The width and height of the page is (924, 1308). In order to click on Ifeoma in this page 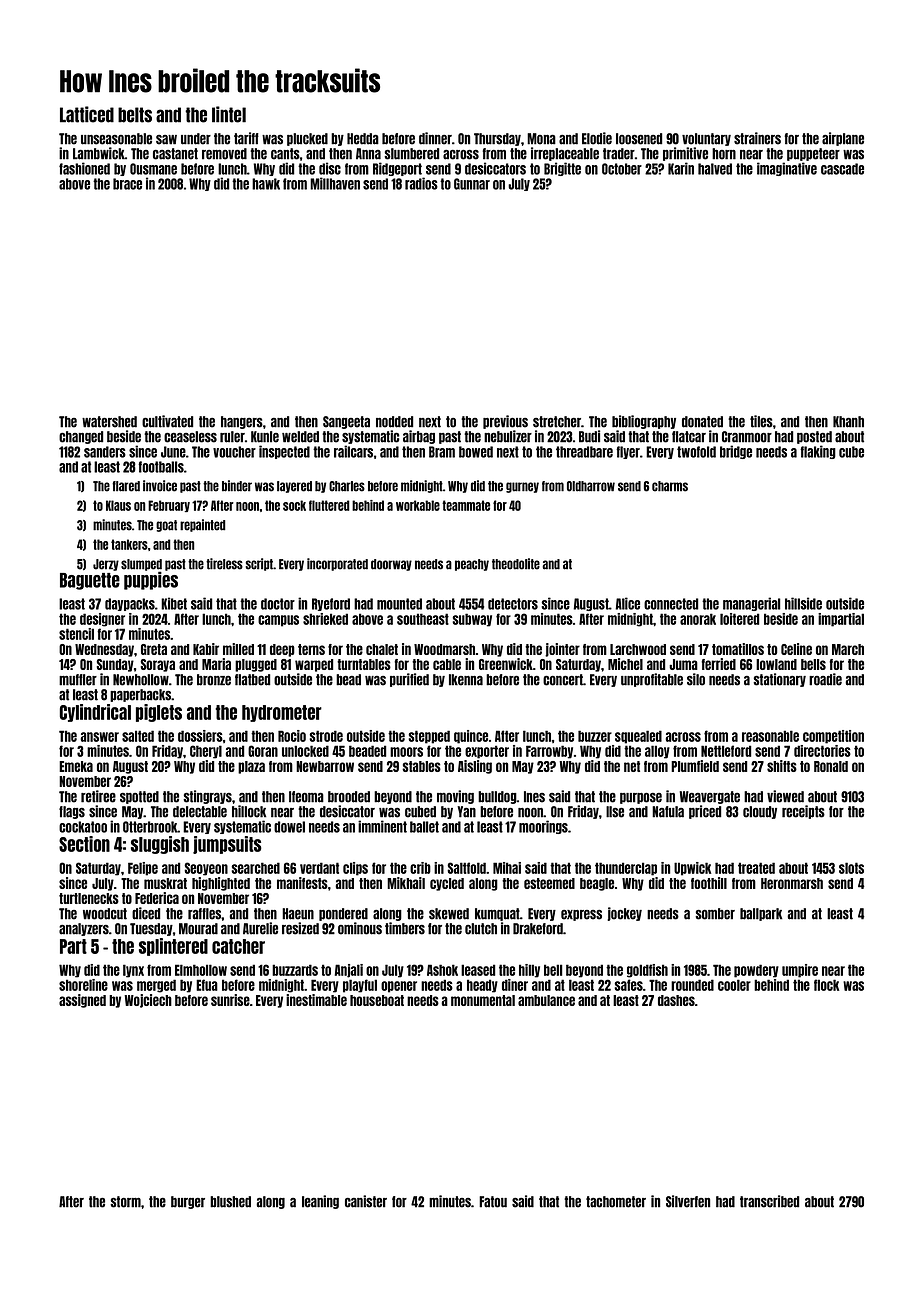, I will do `click(306, 797)`.
